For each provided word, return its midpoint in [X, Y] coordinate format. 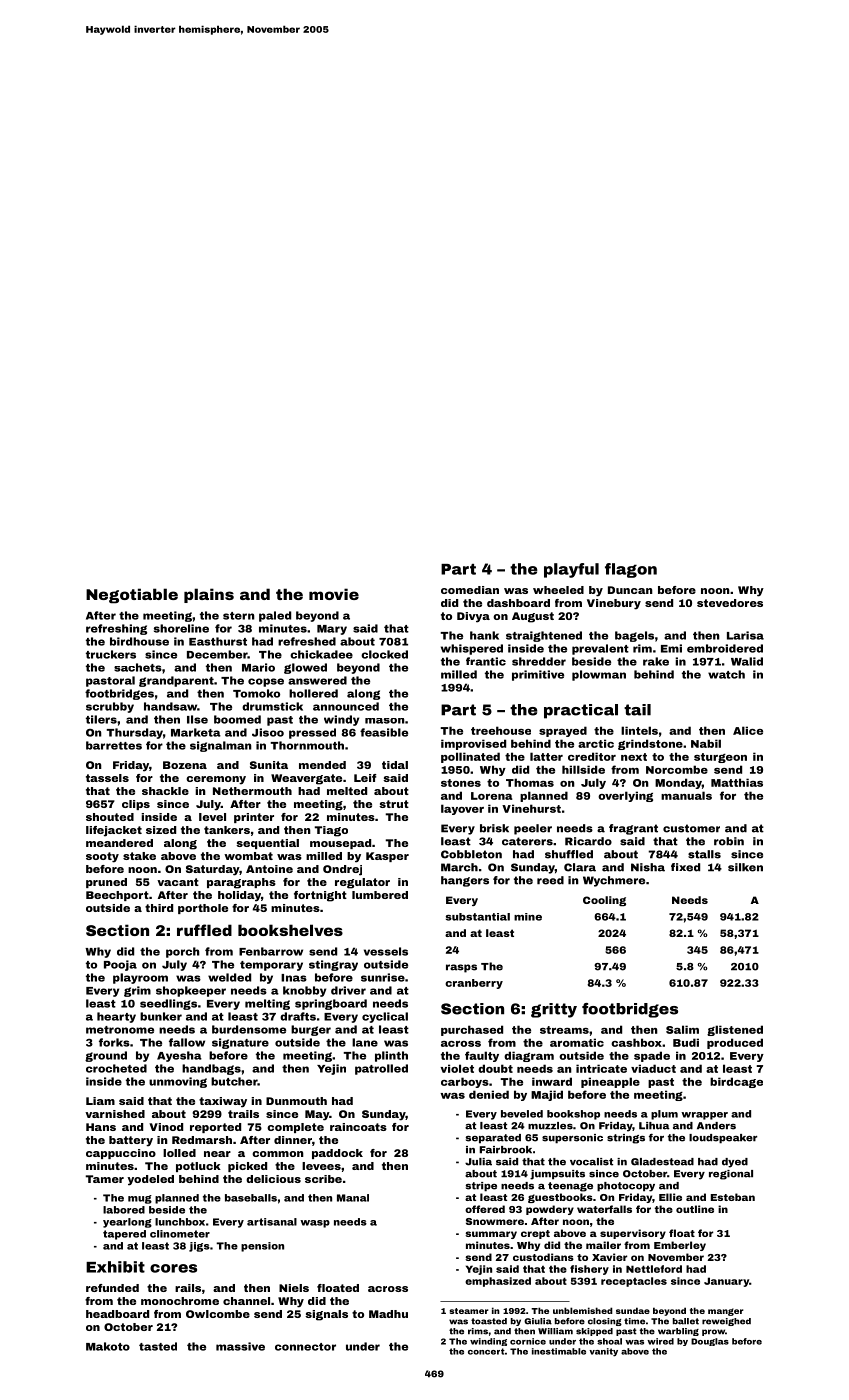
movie [334, 594]
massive [240, 1346]
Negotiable [132, 596]
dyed [735, 1163]
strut [394, 804]
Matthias [737, 782]
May [317, 1115]
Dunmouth [296, 1101]
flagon [631, 570]
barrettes [114, 745]
